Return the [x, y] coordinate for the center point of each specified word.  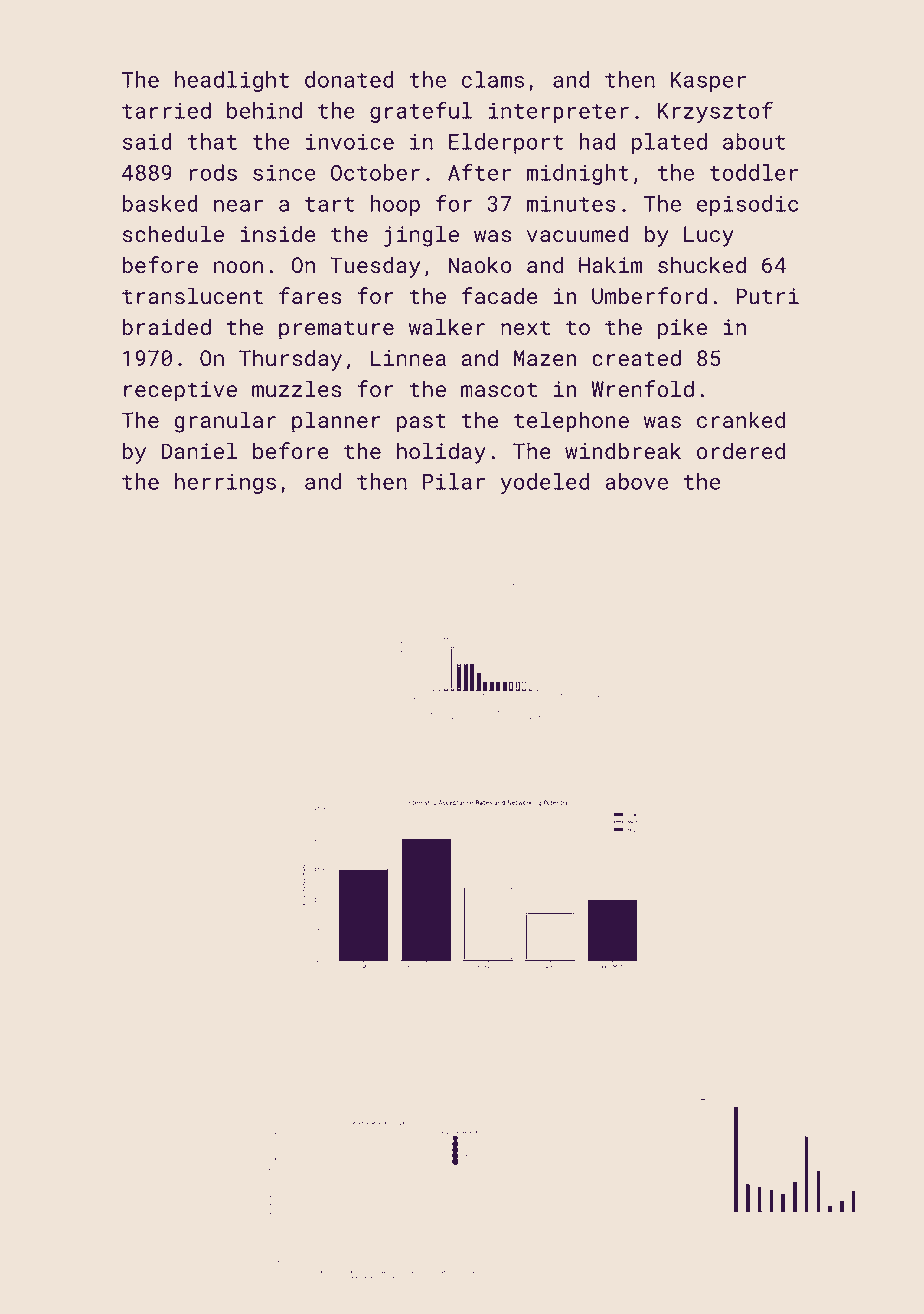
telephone [571, 422]
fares [310, 295]
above [636, 481]
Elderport [506, 143]
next [525, 327]
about [754, 141]
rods [213, 172]
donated [349, 79]
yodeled [544, 483]
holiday [441, 453]
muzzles [297, 388]
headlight [232, 81]
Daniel [199, 450]
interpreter [558, 113]
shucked [702, 264]
